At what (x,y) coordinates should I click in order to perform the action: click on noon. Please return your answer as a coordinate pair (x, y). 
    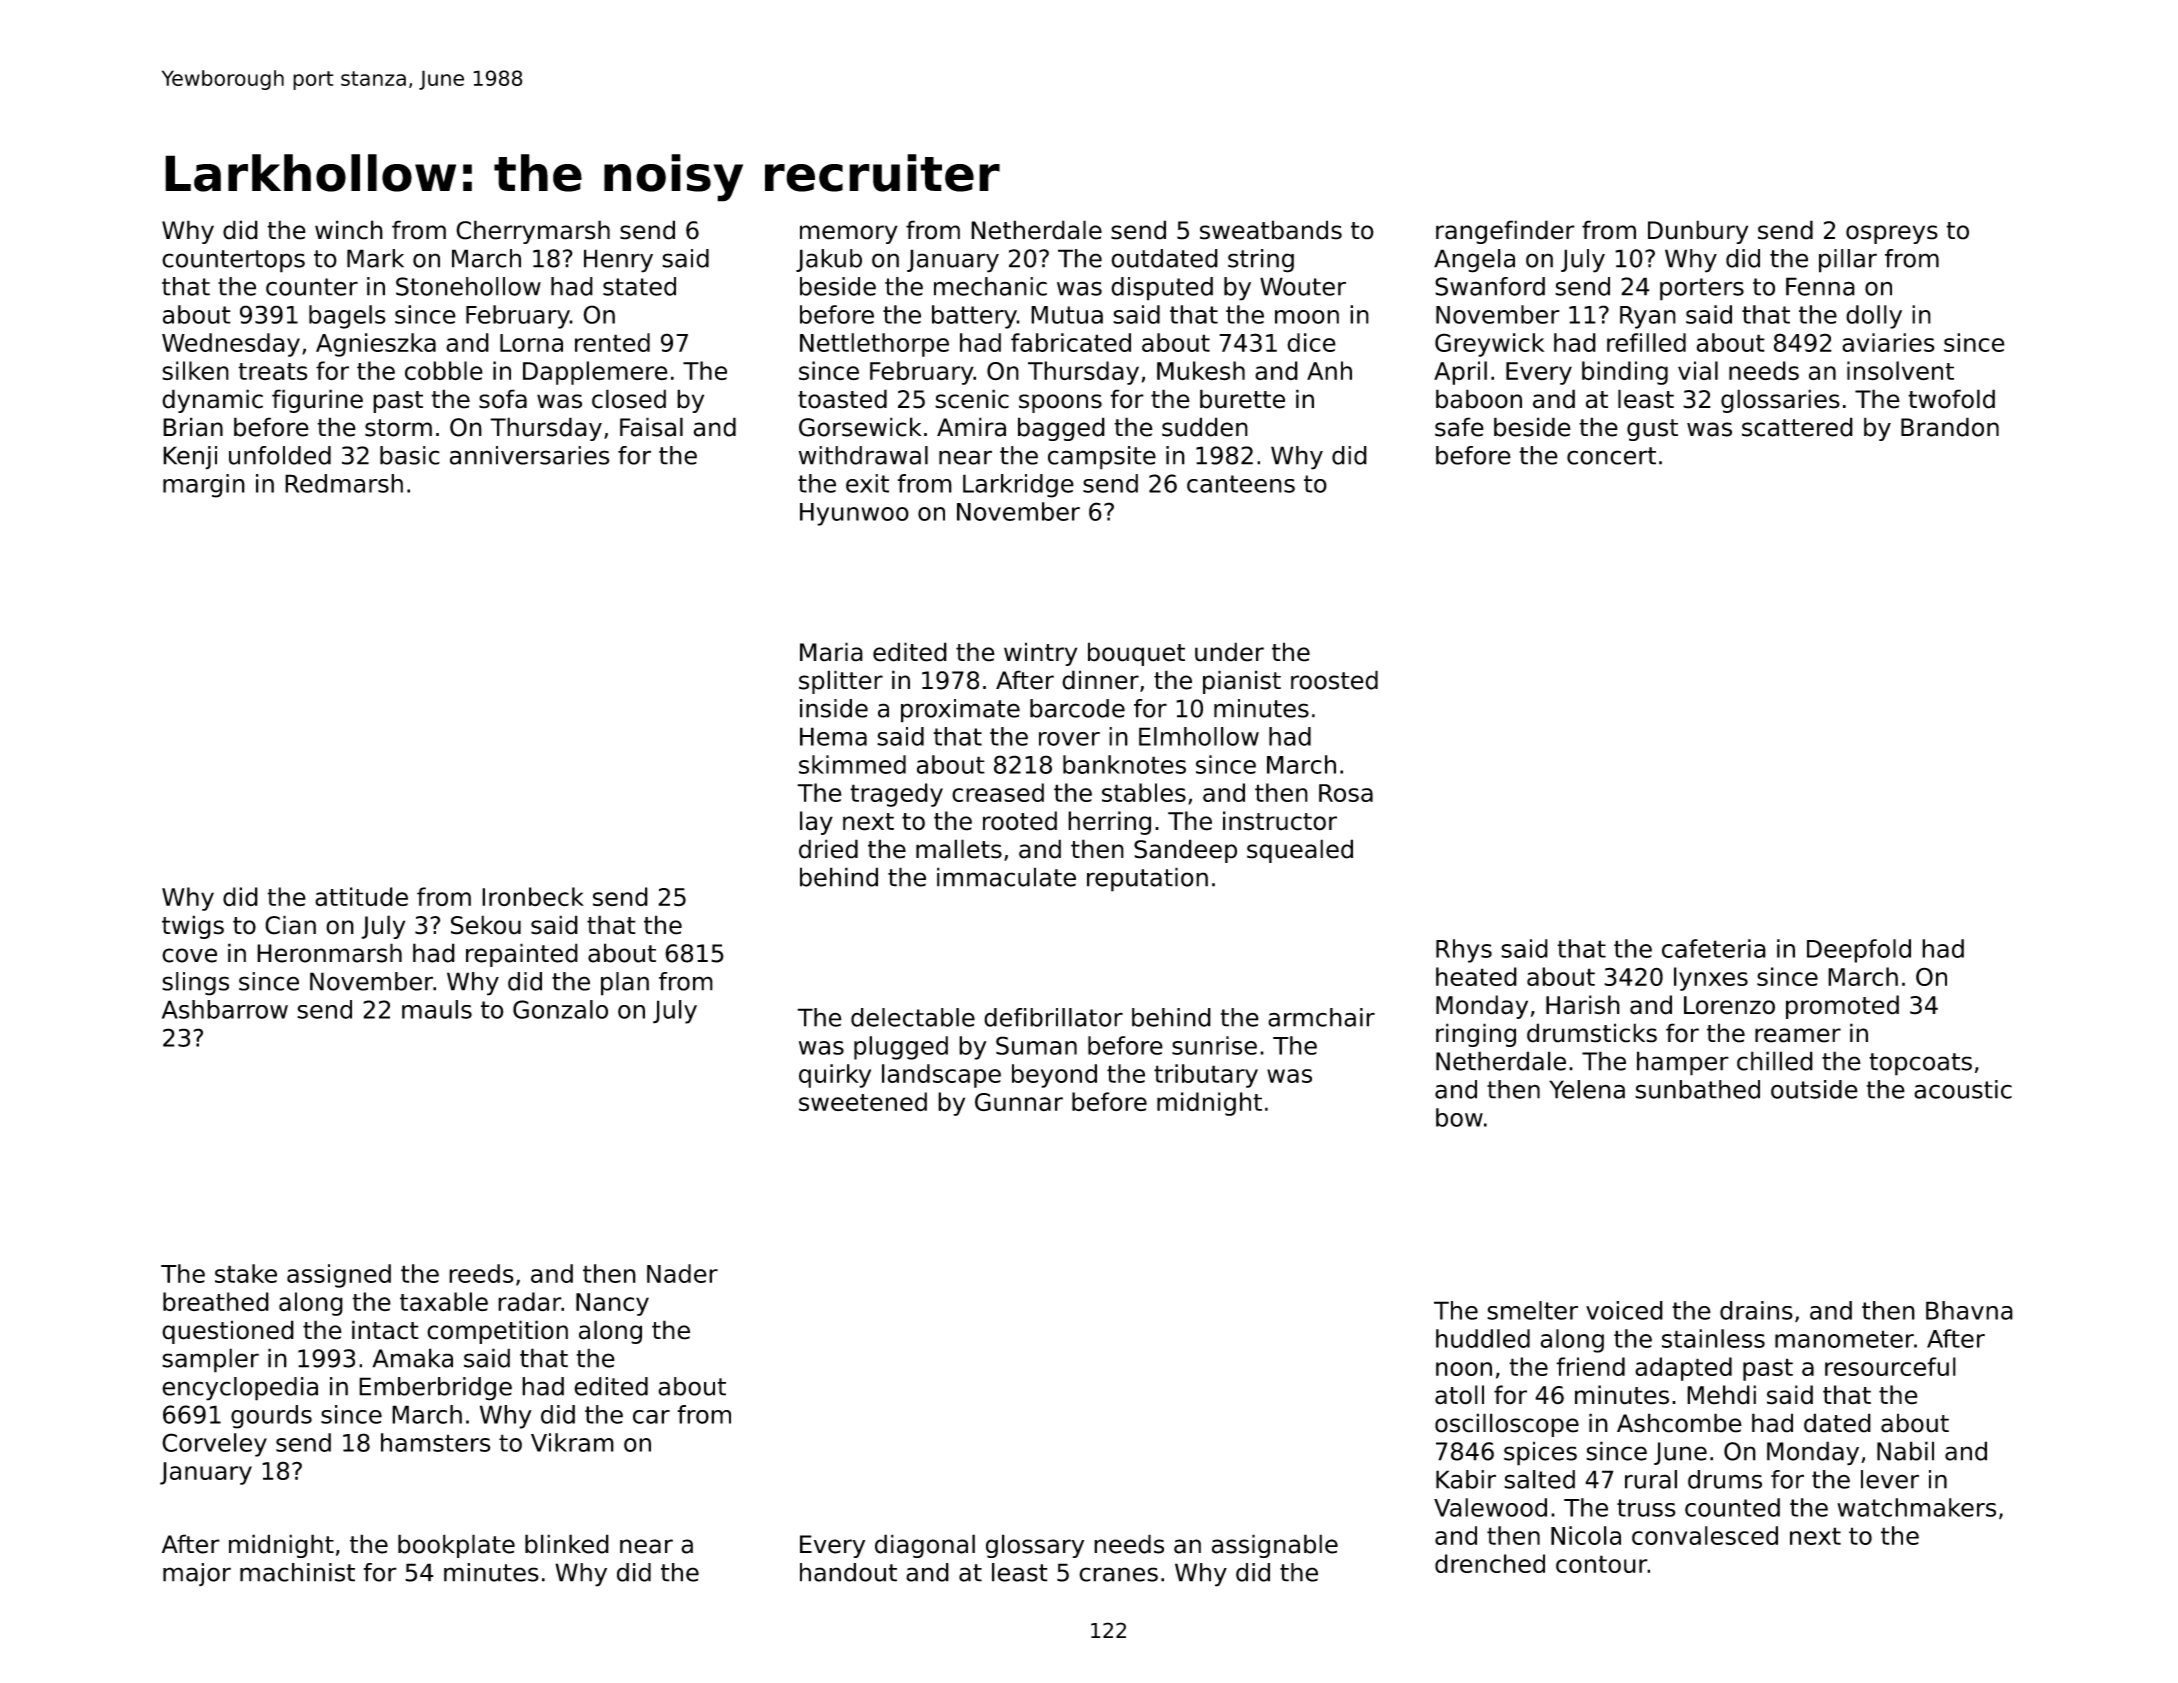
    Looking at the image, I should click on (1464, 1369).
